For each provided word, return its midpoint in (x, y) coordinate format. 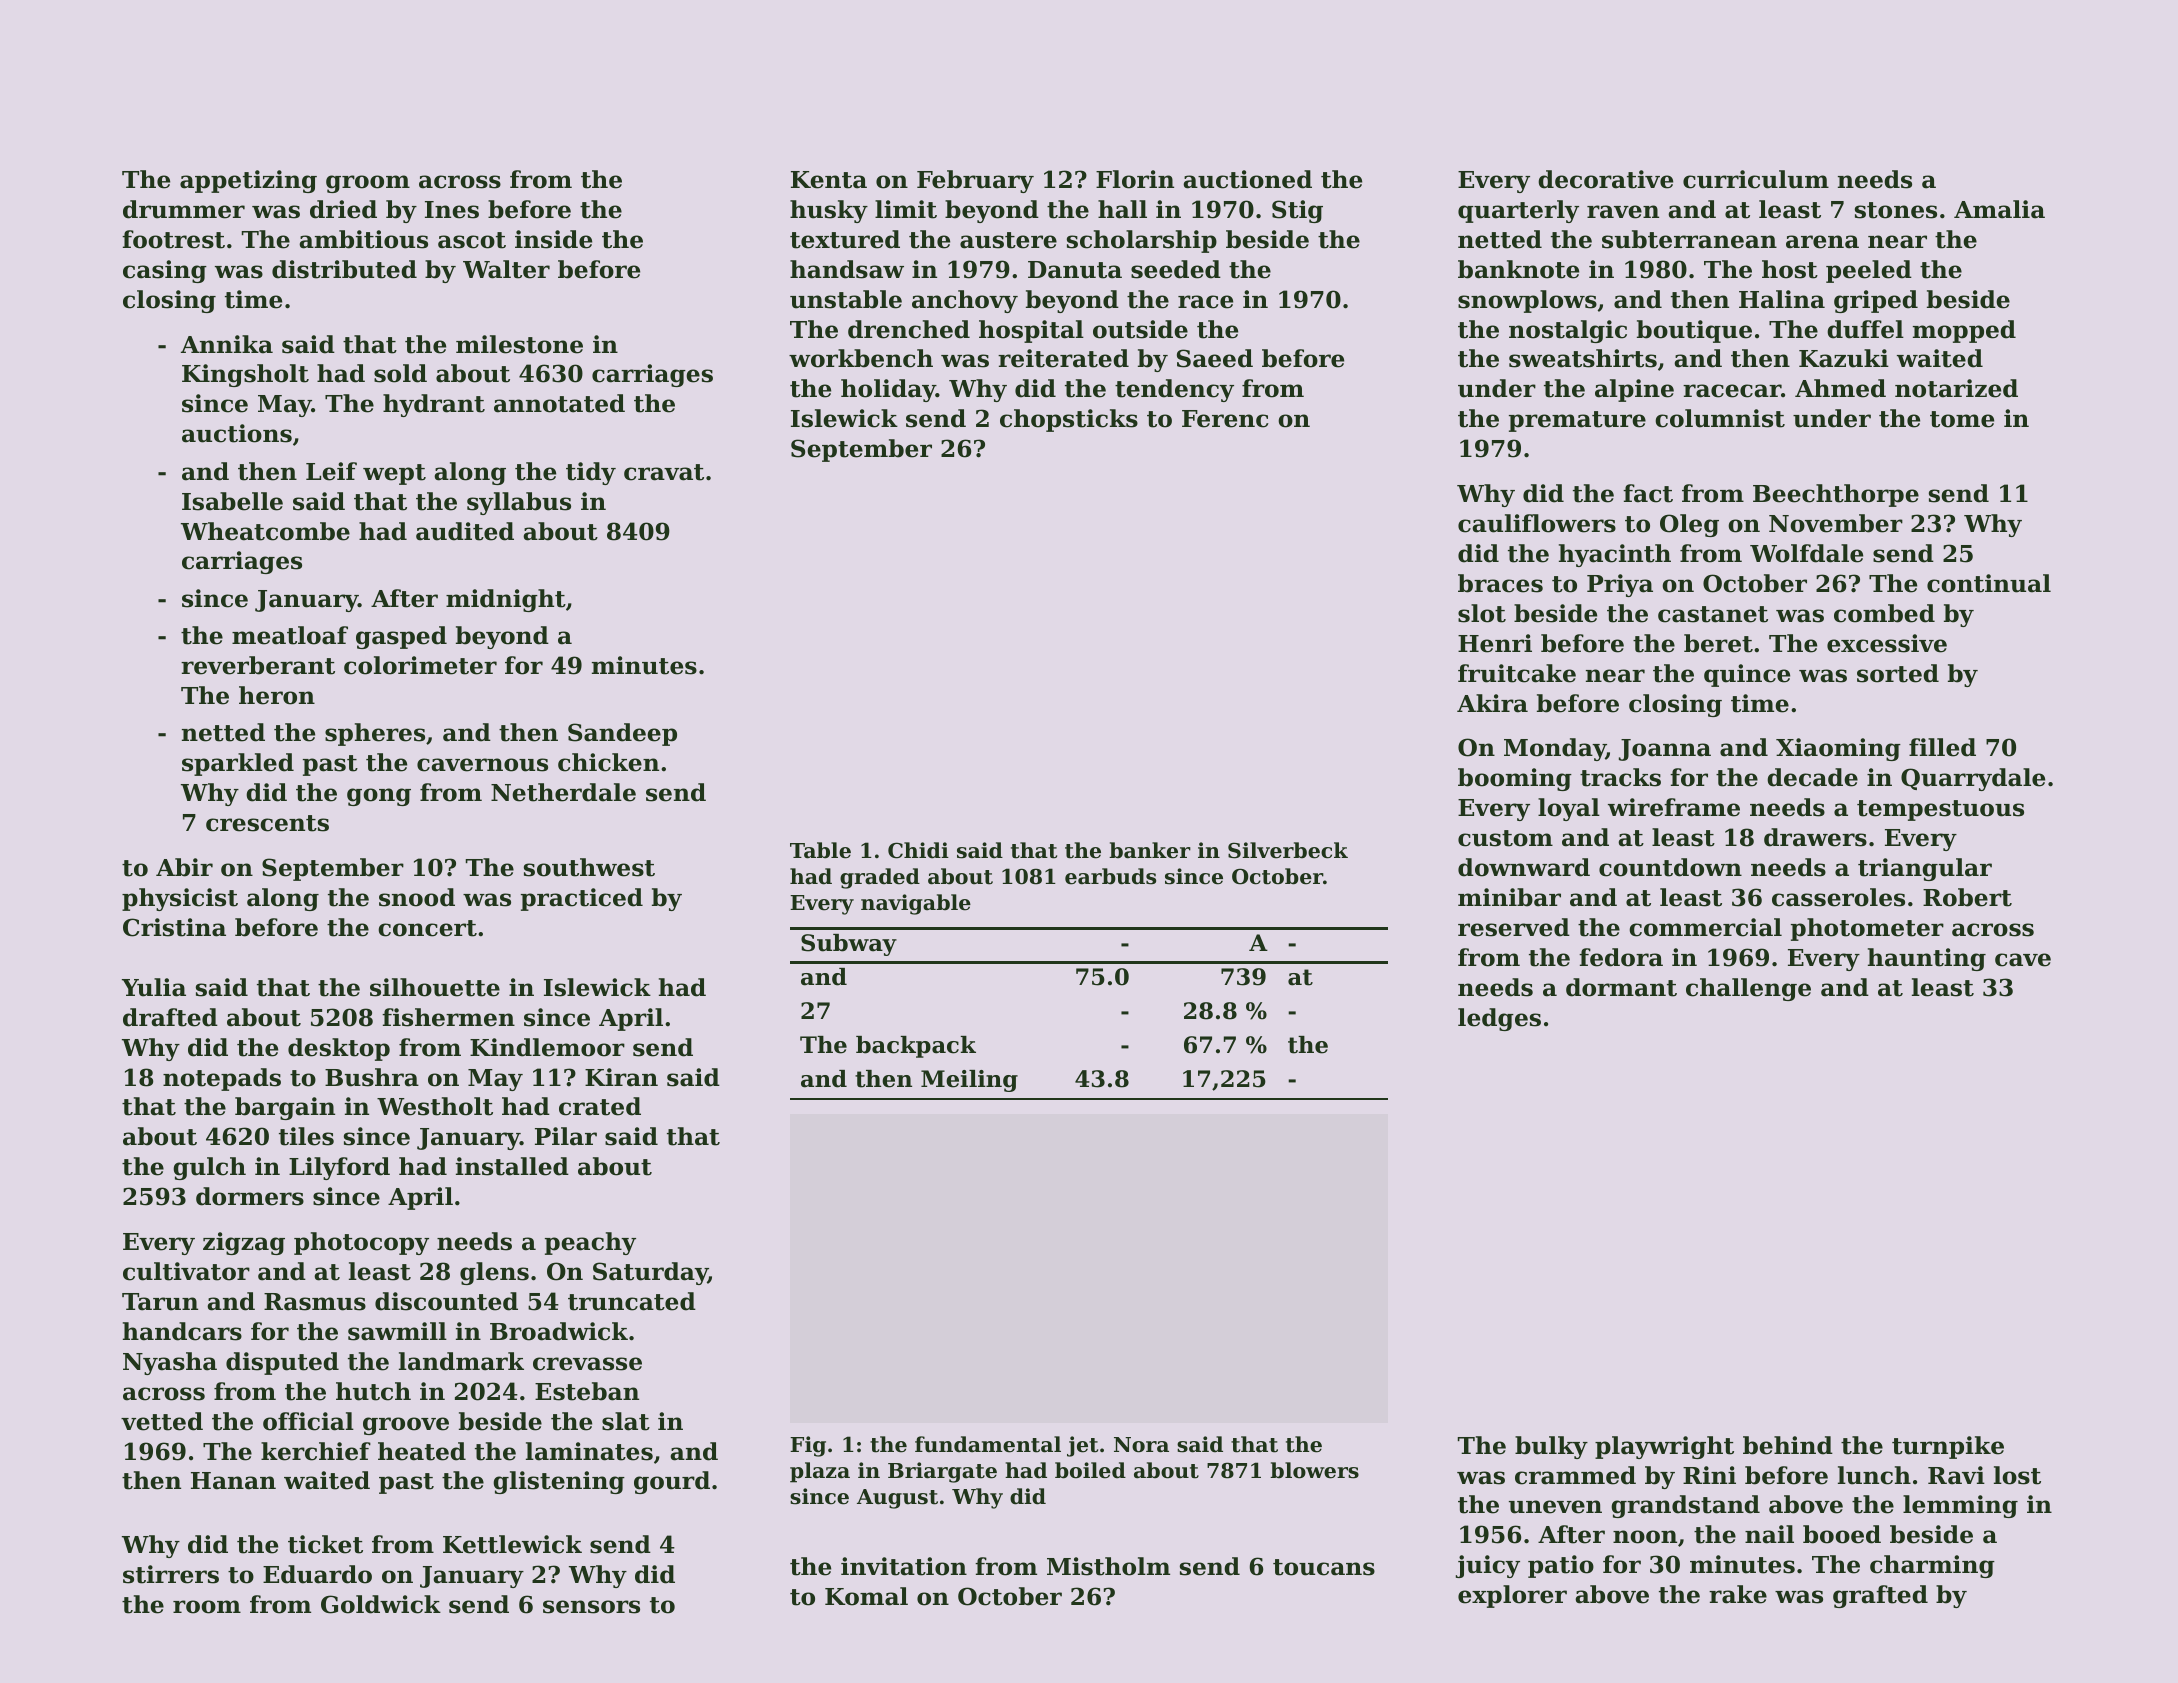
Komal (866, 1596)
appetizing (248, 181)
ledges (1499, 1019)
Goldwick (381, 1604)
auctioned (1247, 179)
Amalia (1999, 209)
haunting (1927, 959)
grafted (1880, 1596)
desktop (339, 1049)
